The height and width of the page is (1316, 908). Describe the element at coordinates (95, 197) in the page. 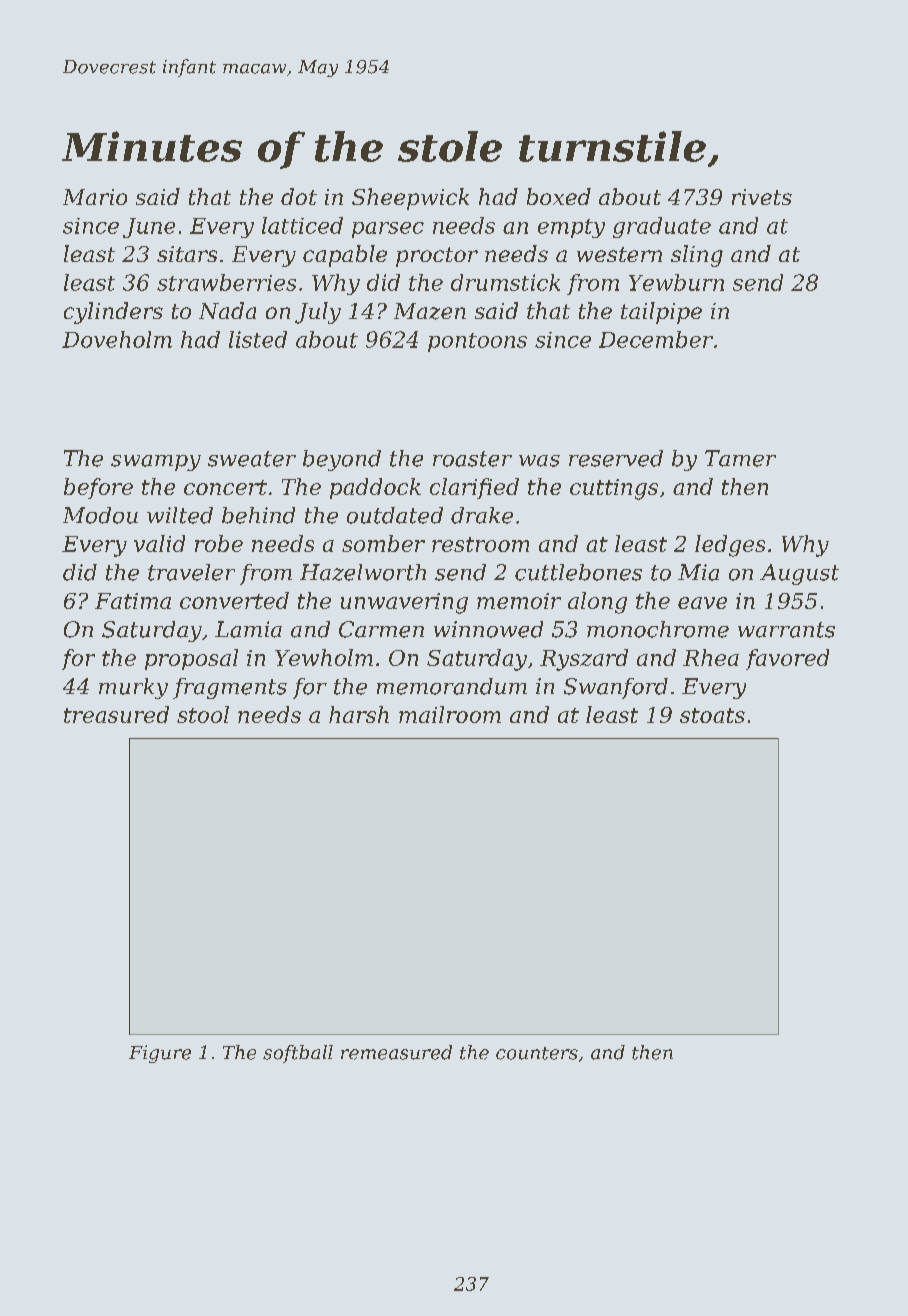

I see `Mario` at that location.
